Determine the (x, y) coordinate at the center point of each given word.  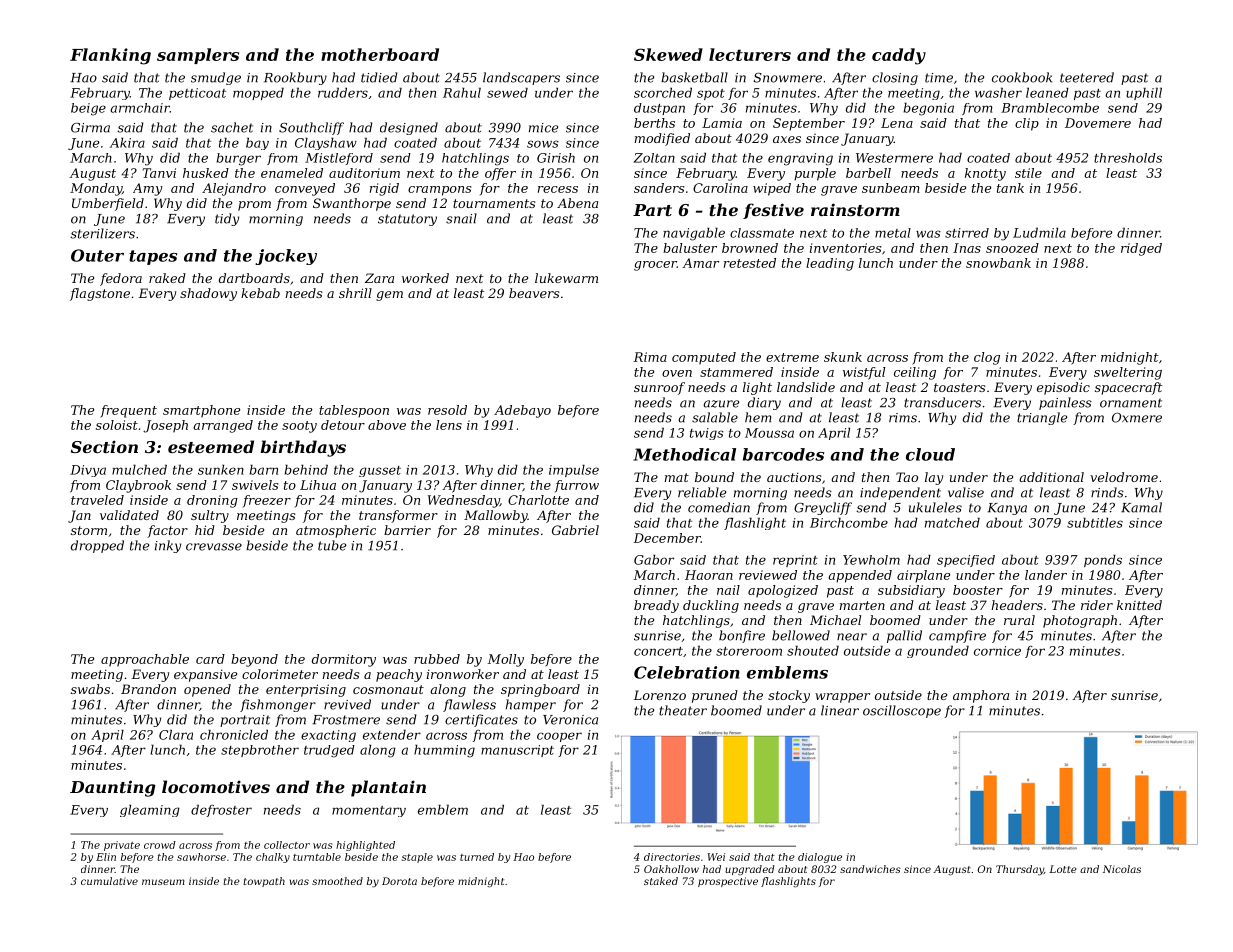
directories (672, 857)
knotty (985, 174)
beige (88, 109)
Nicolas (1122, 869)
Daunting (113, 788)
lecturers (750, 54)
